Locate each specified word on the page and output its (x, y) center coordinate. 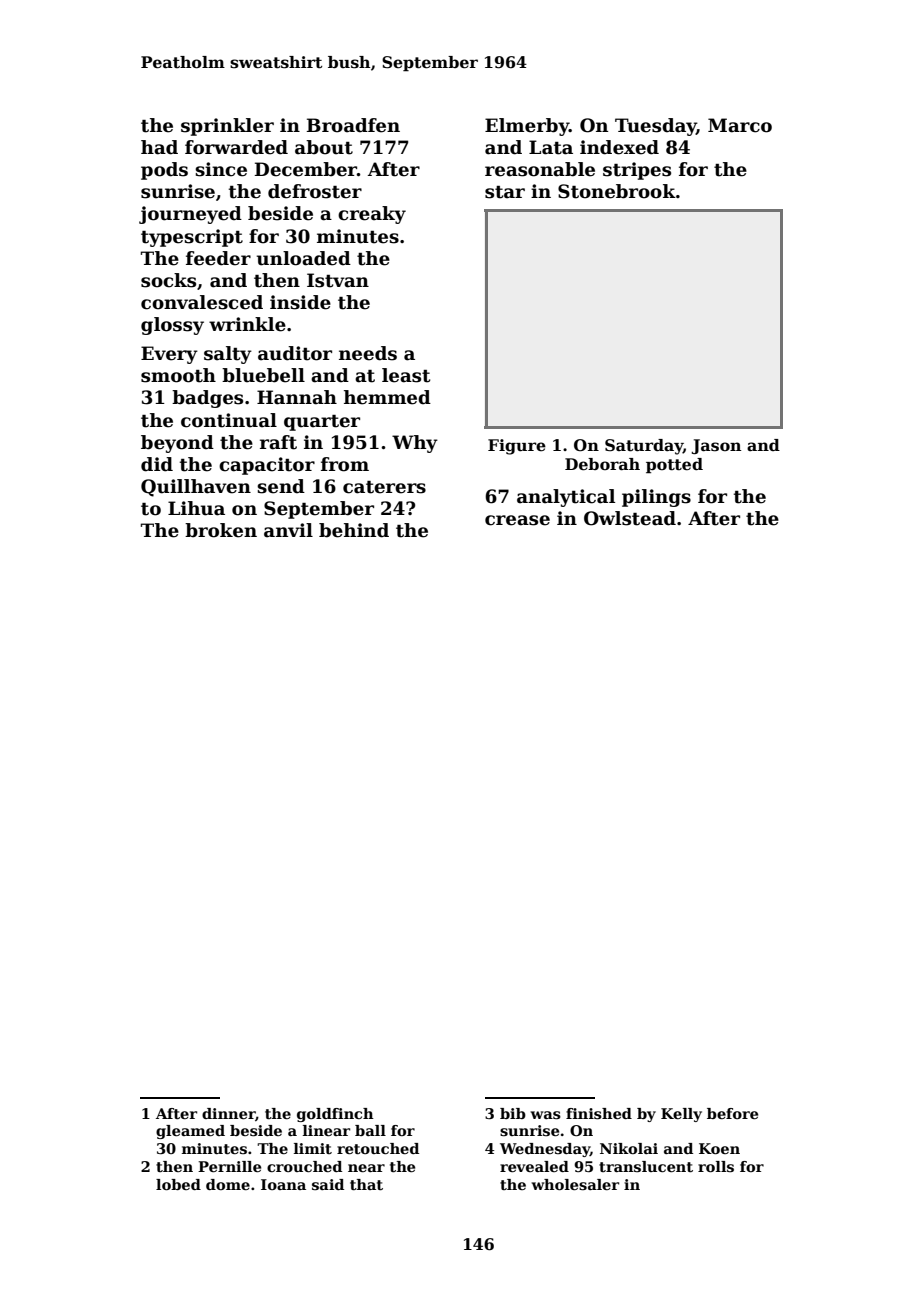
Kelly (681, 1115)
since (221, 169)
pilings (656, 498)
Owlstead (630, 518)
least (406, 375)
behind (354, 530)
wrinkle (247, 324)
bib (513, 1113)
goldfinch (335, 1115)
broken (221, 530)
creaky (372, 215)
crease (517, 520)
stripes (637, 171)
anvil (288, 530)
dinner (228, 1113)
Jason (716, 446)
